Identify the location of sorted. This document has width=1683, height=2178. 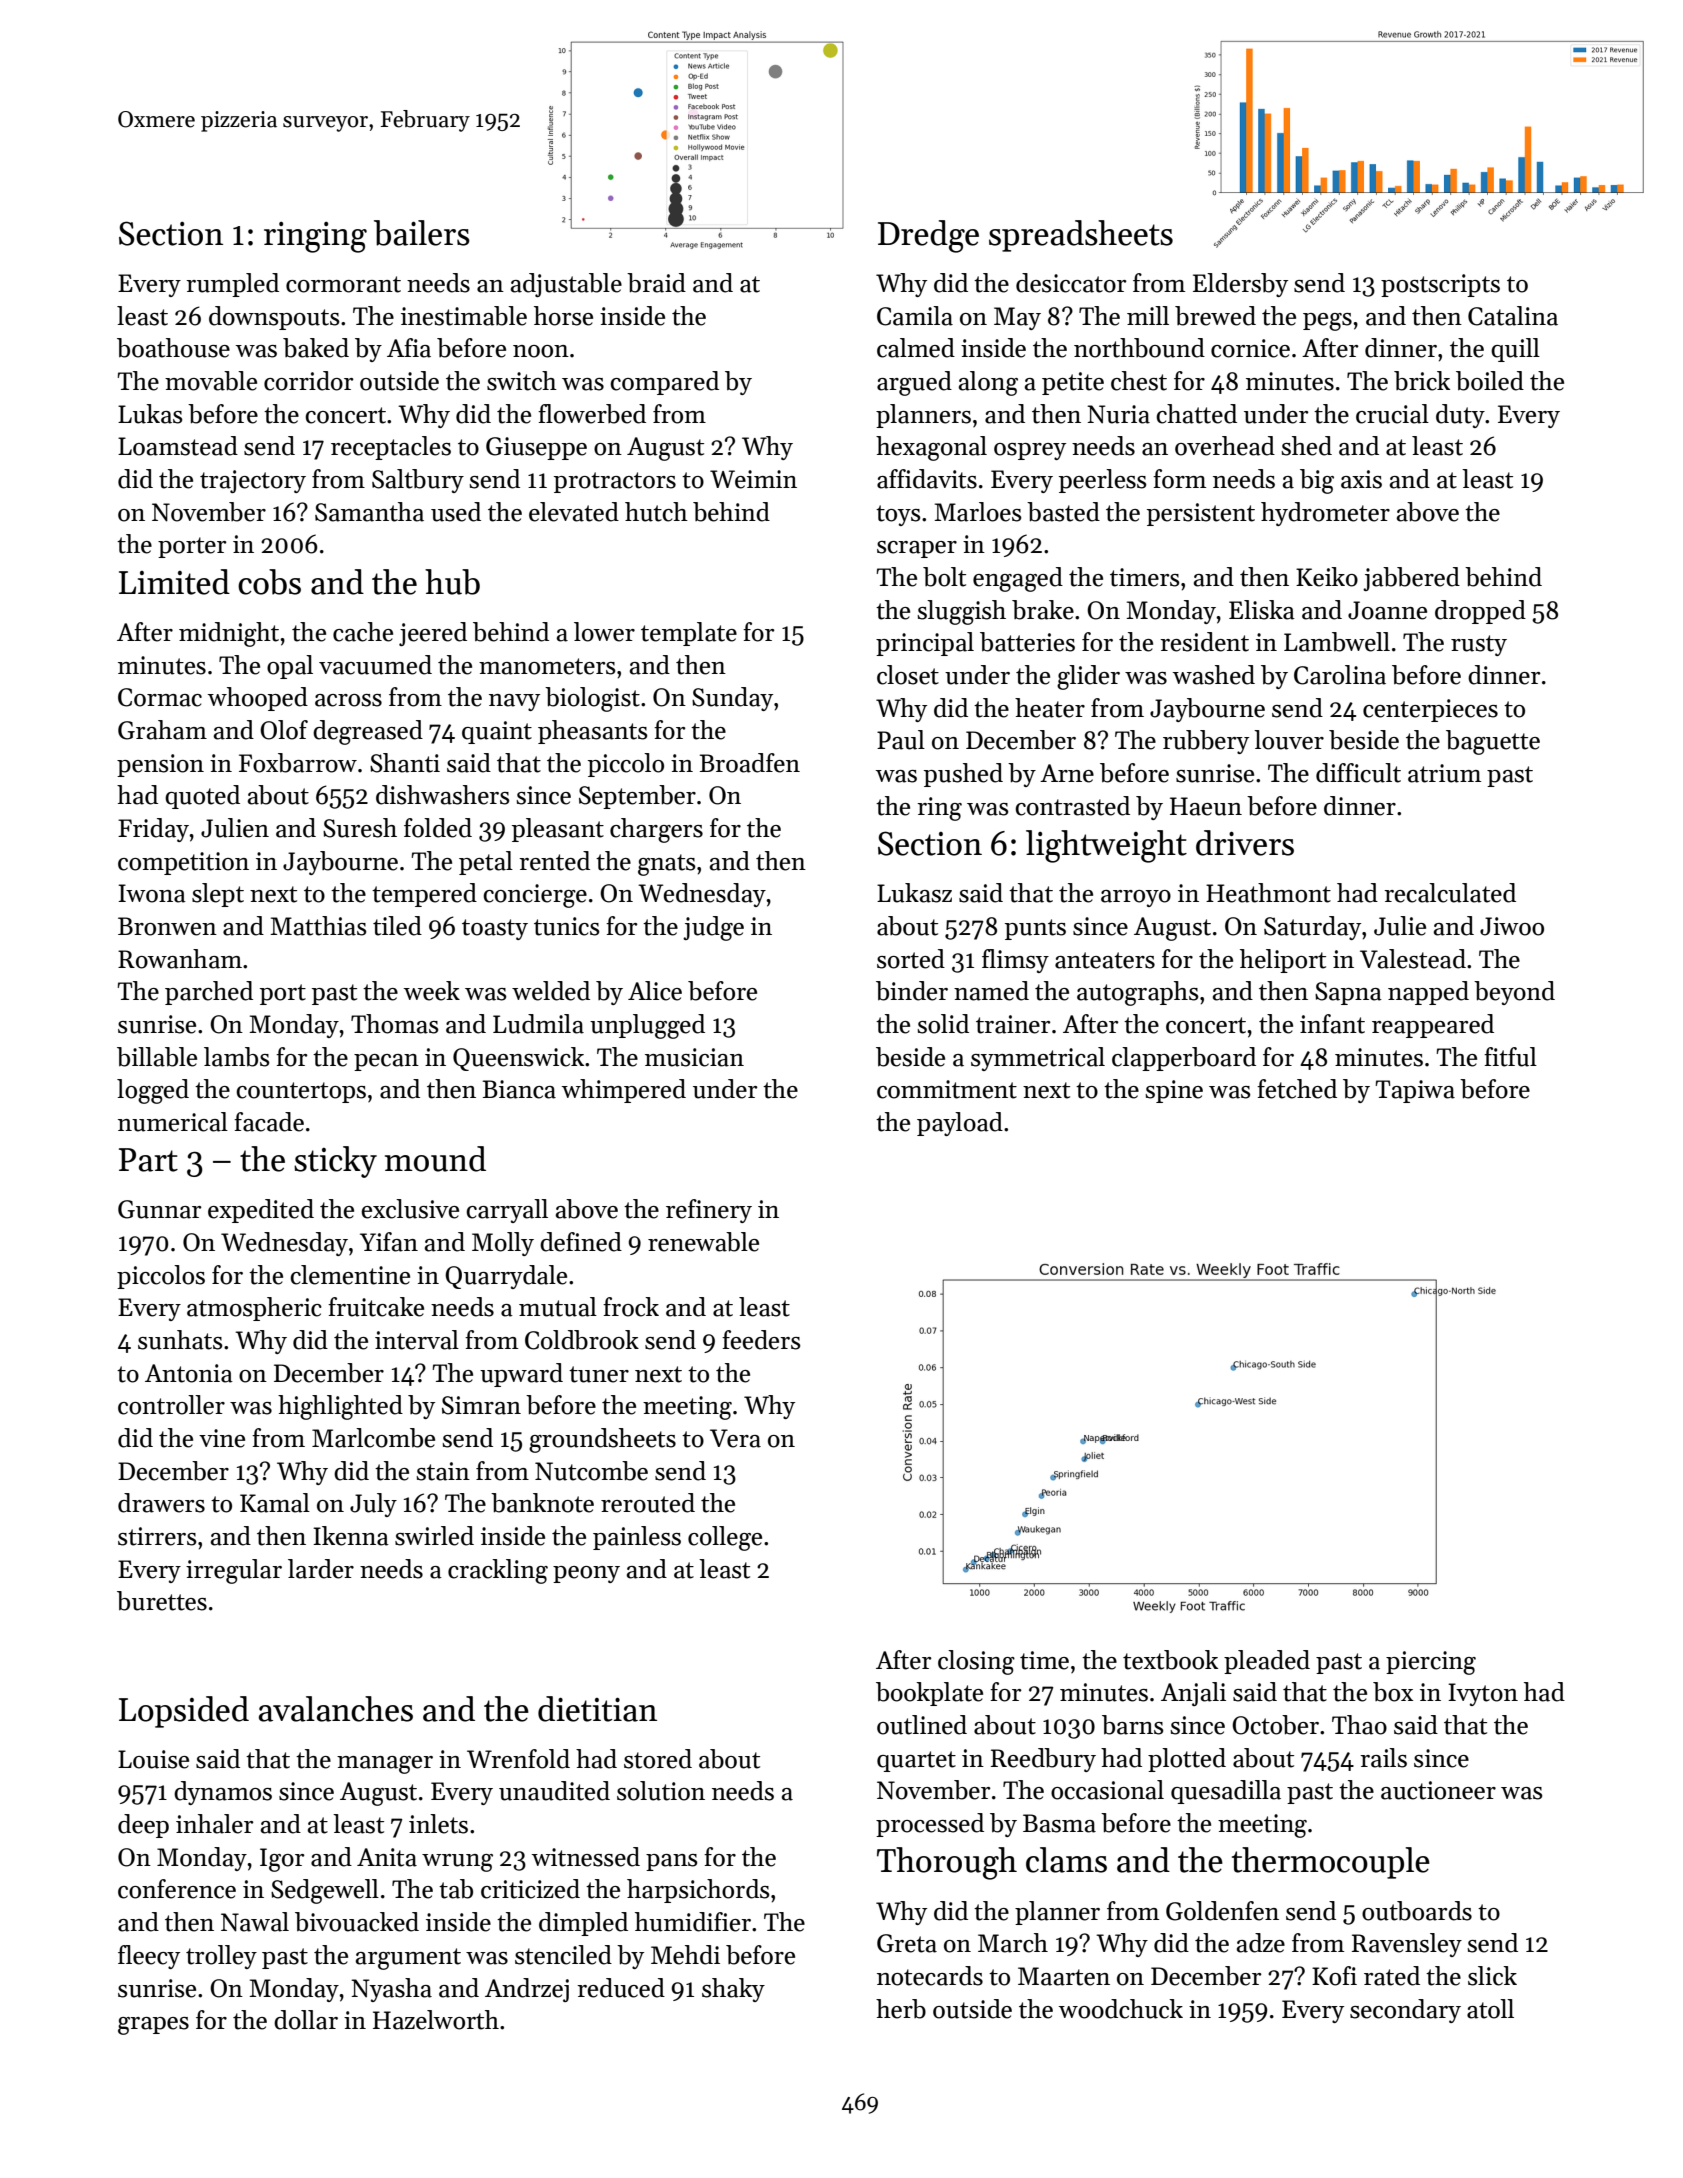
(911, 959).
